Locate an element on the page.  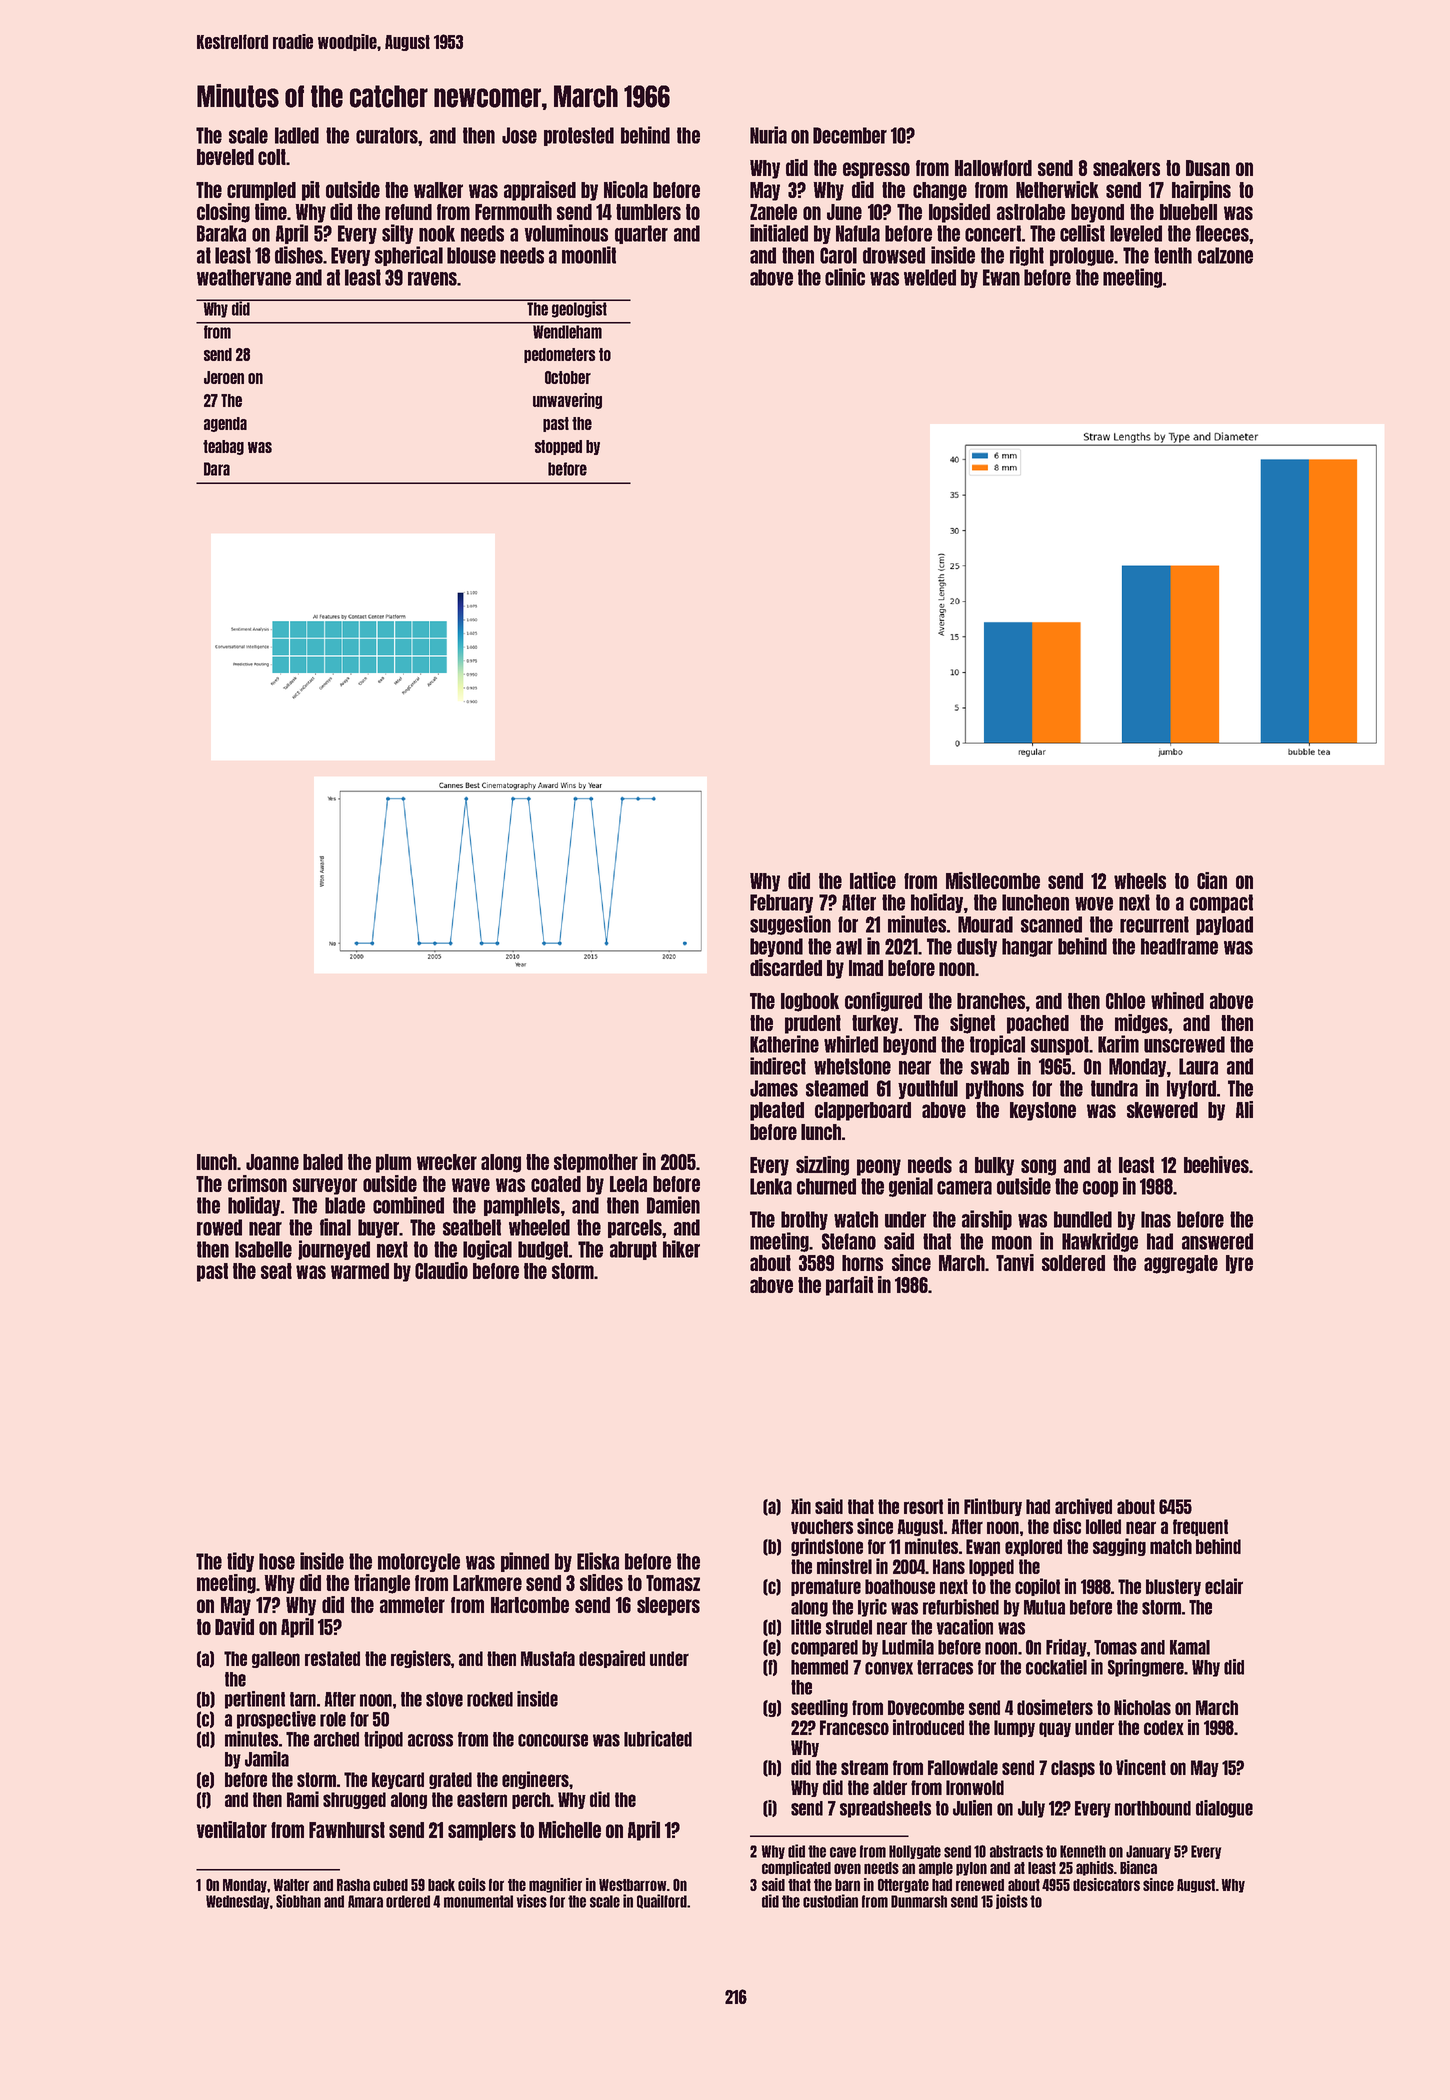
frequent is located at coordinates (1200, 1527).
